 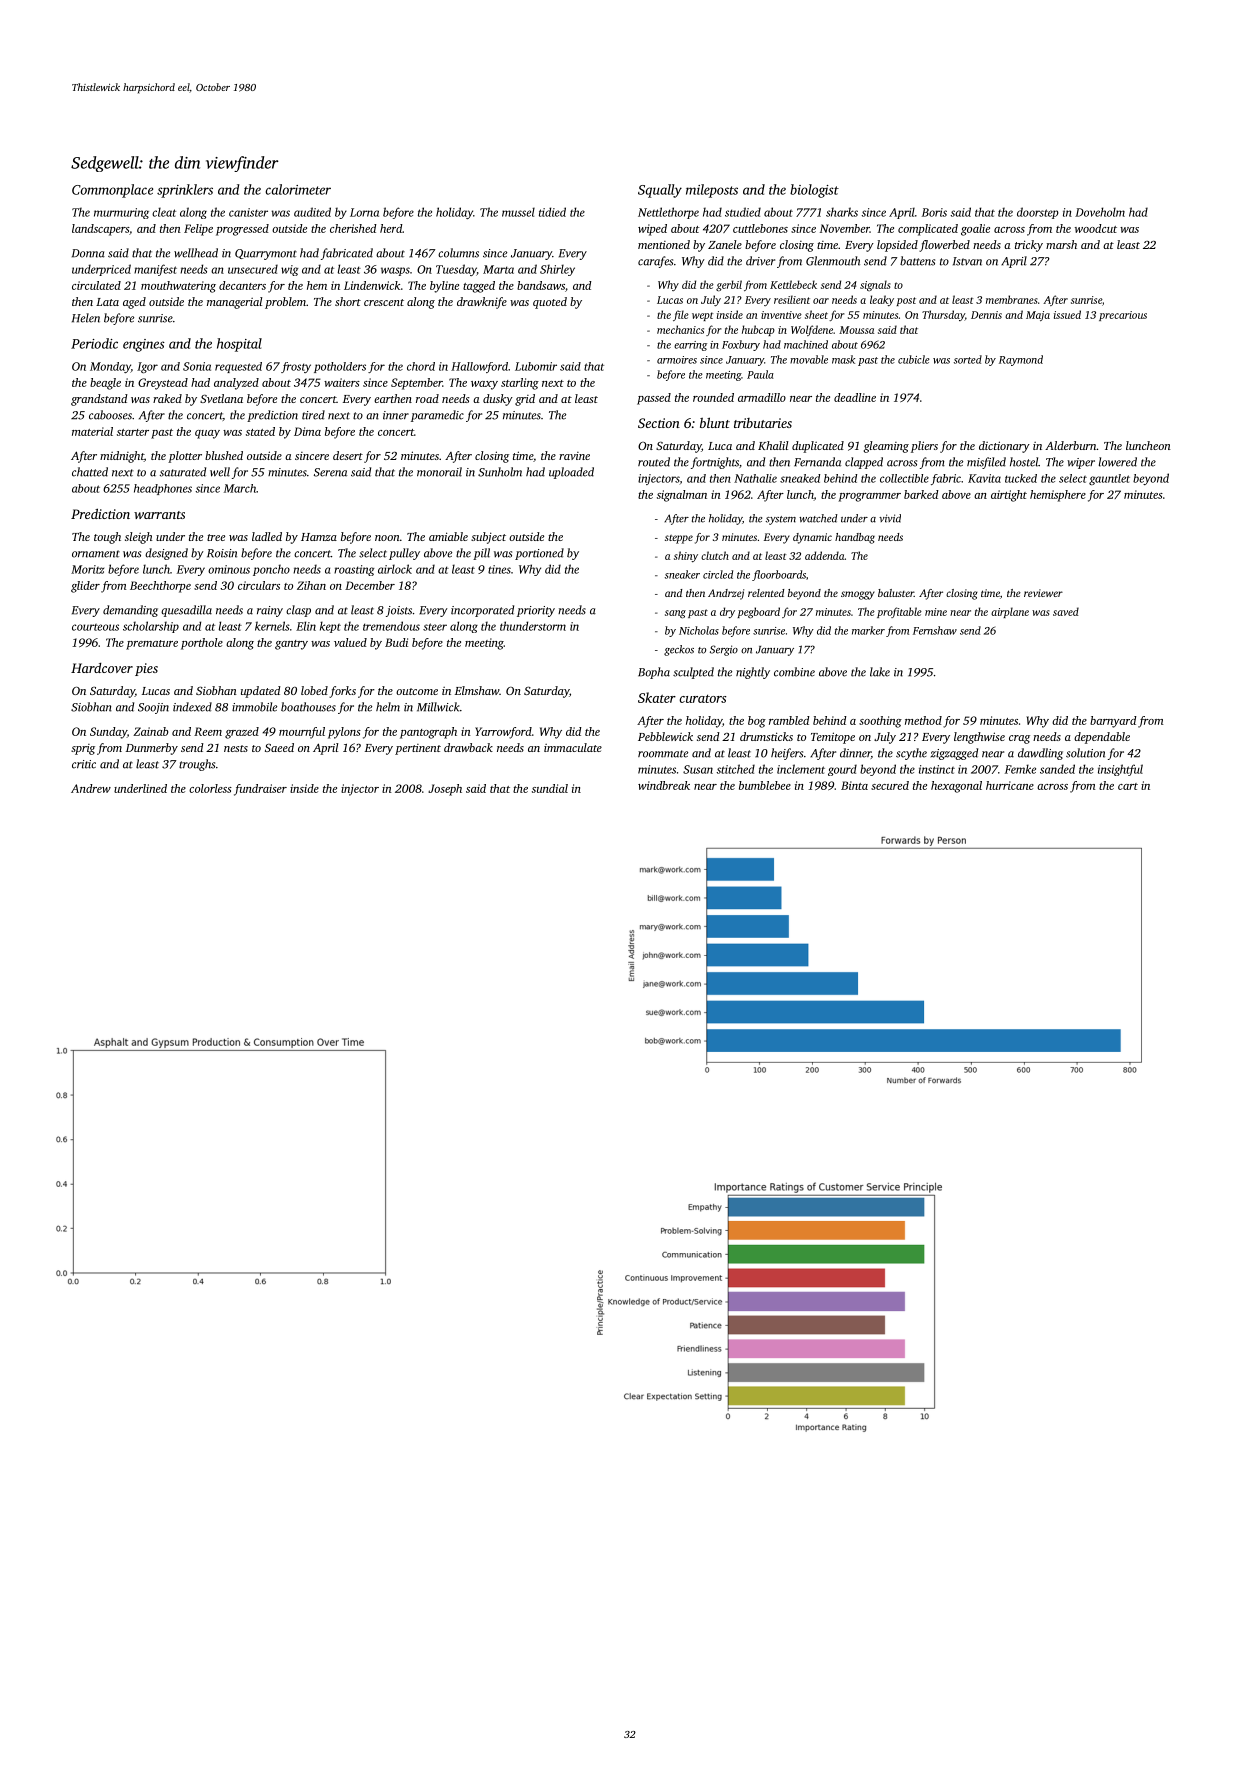 What do you see at coordinates (914, 359) in the page?
I see `cubicle` at bounding box center [914, 359].
